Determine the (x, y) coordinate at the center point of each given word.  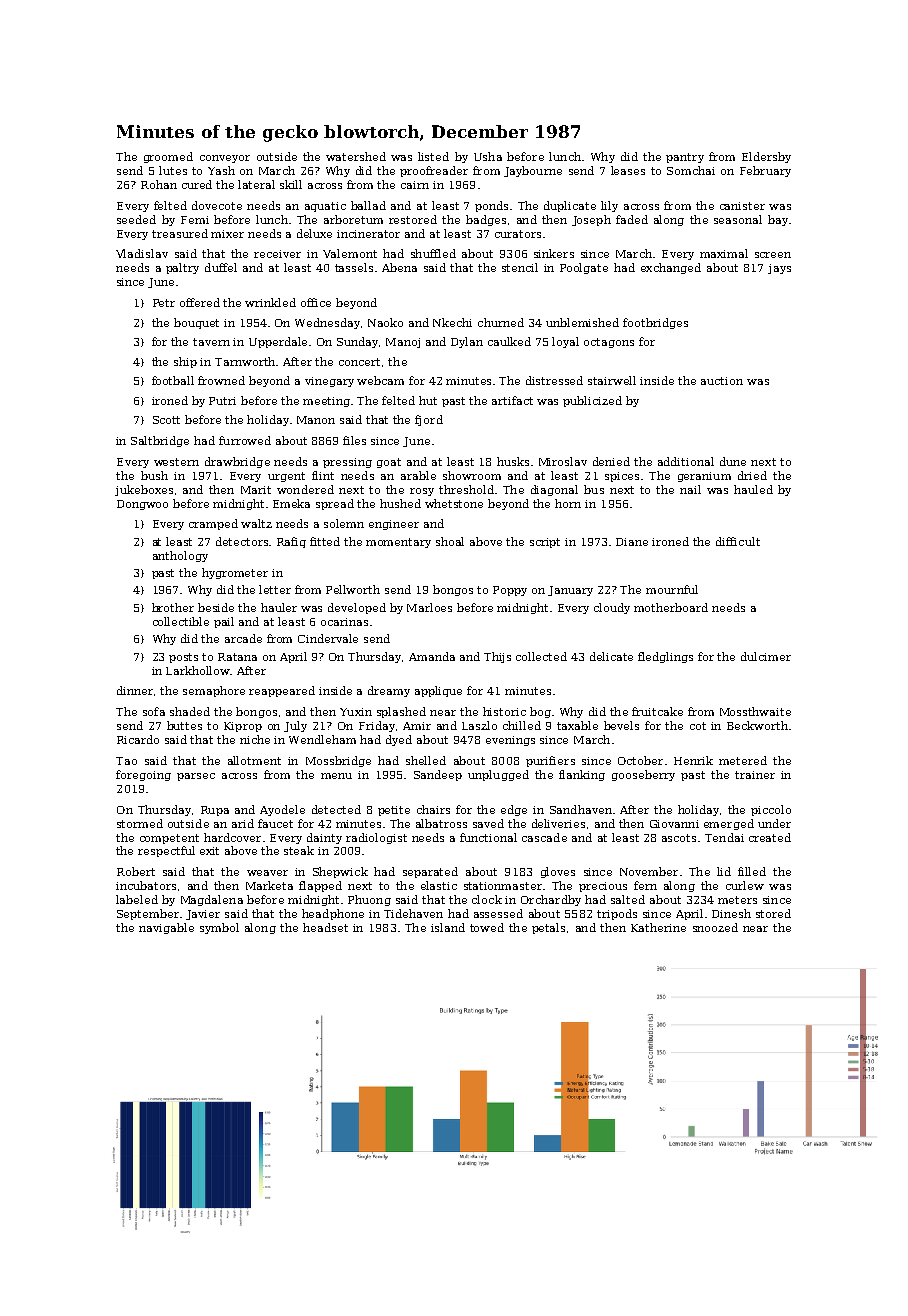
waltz (256, 523)
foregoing (143, 775)
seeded (136, 219)
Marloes (429, 607)
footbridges (655, 323)
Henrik (693, 760)
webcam (380, 380)
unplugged (498, 775)
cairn (415, 185)
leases (628, 170)
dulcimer (766, 656)
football (173, 380)
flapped (320, 886)
